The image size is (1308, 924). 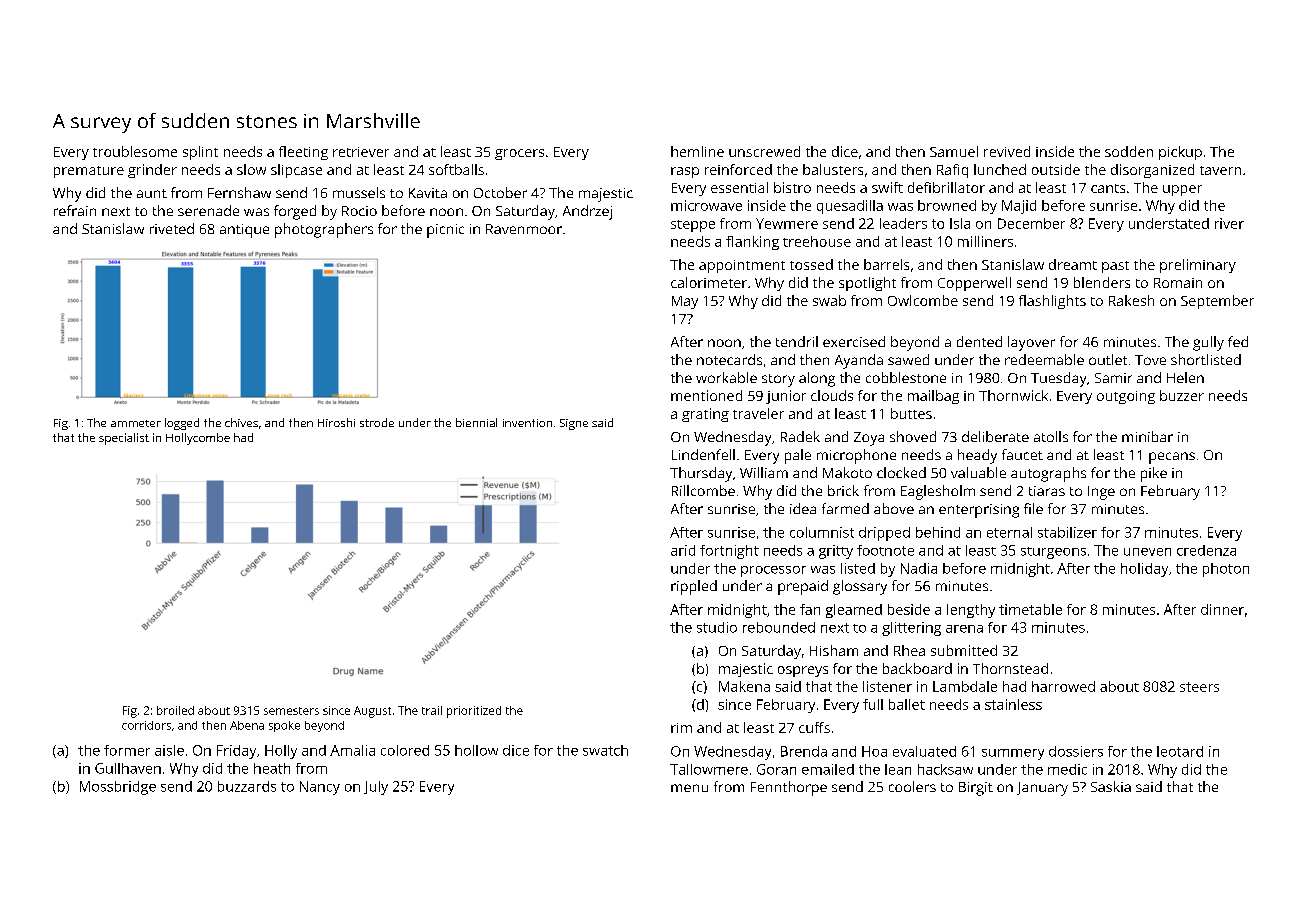 What do you see at coordinates (320, 788) in the screenshot?
I see `Nancy` at bounding box center [320, 788].
